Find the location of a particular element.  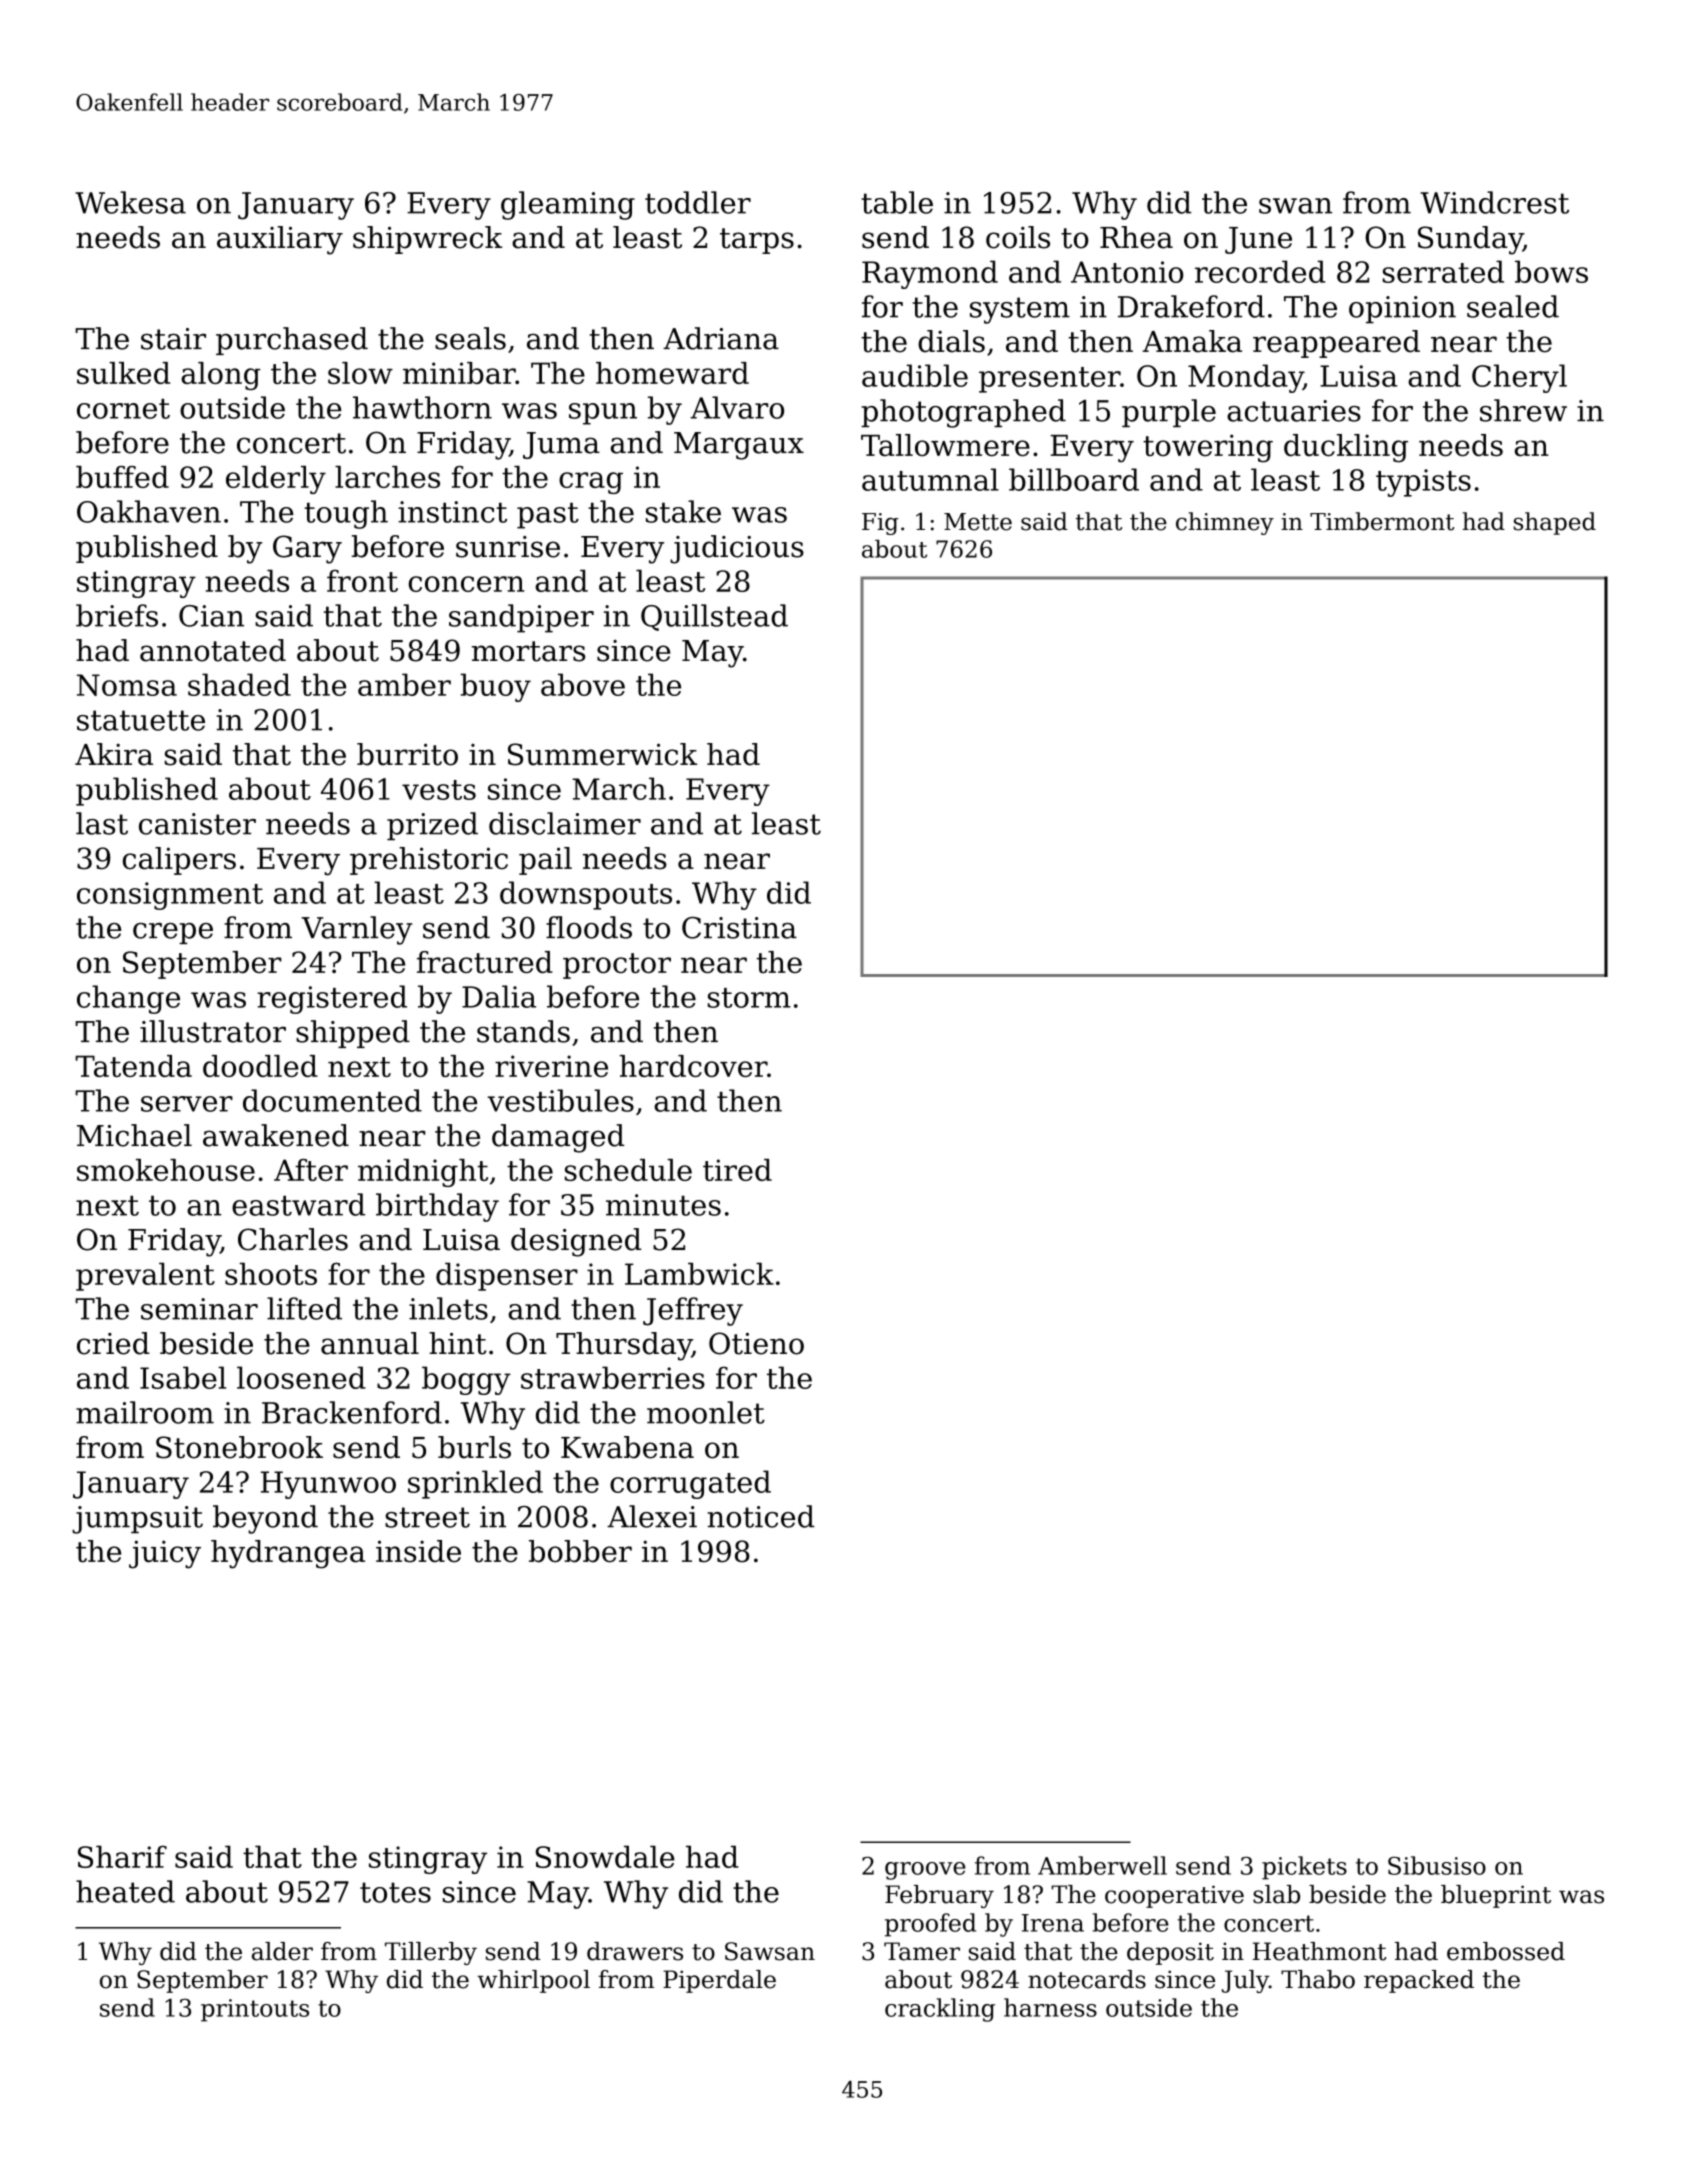

Nomsa is located at coordinates (127, 685).
